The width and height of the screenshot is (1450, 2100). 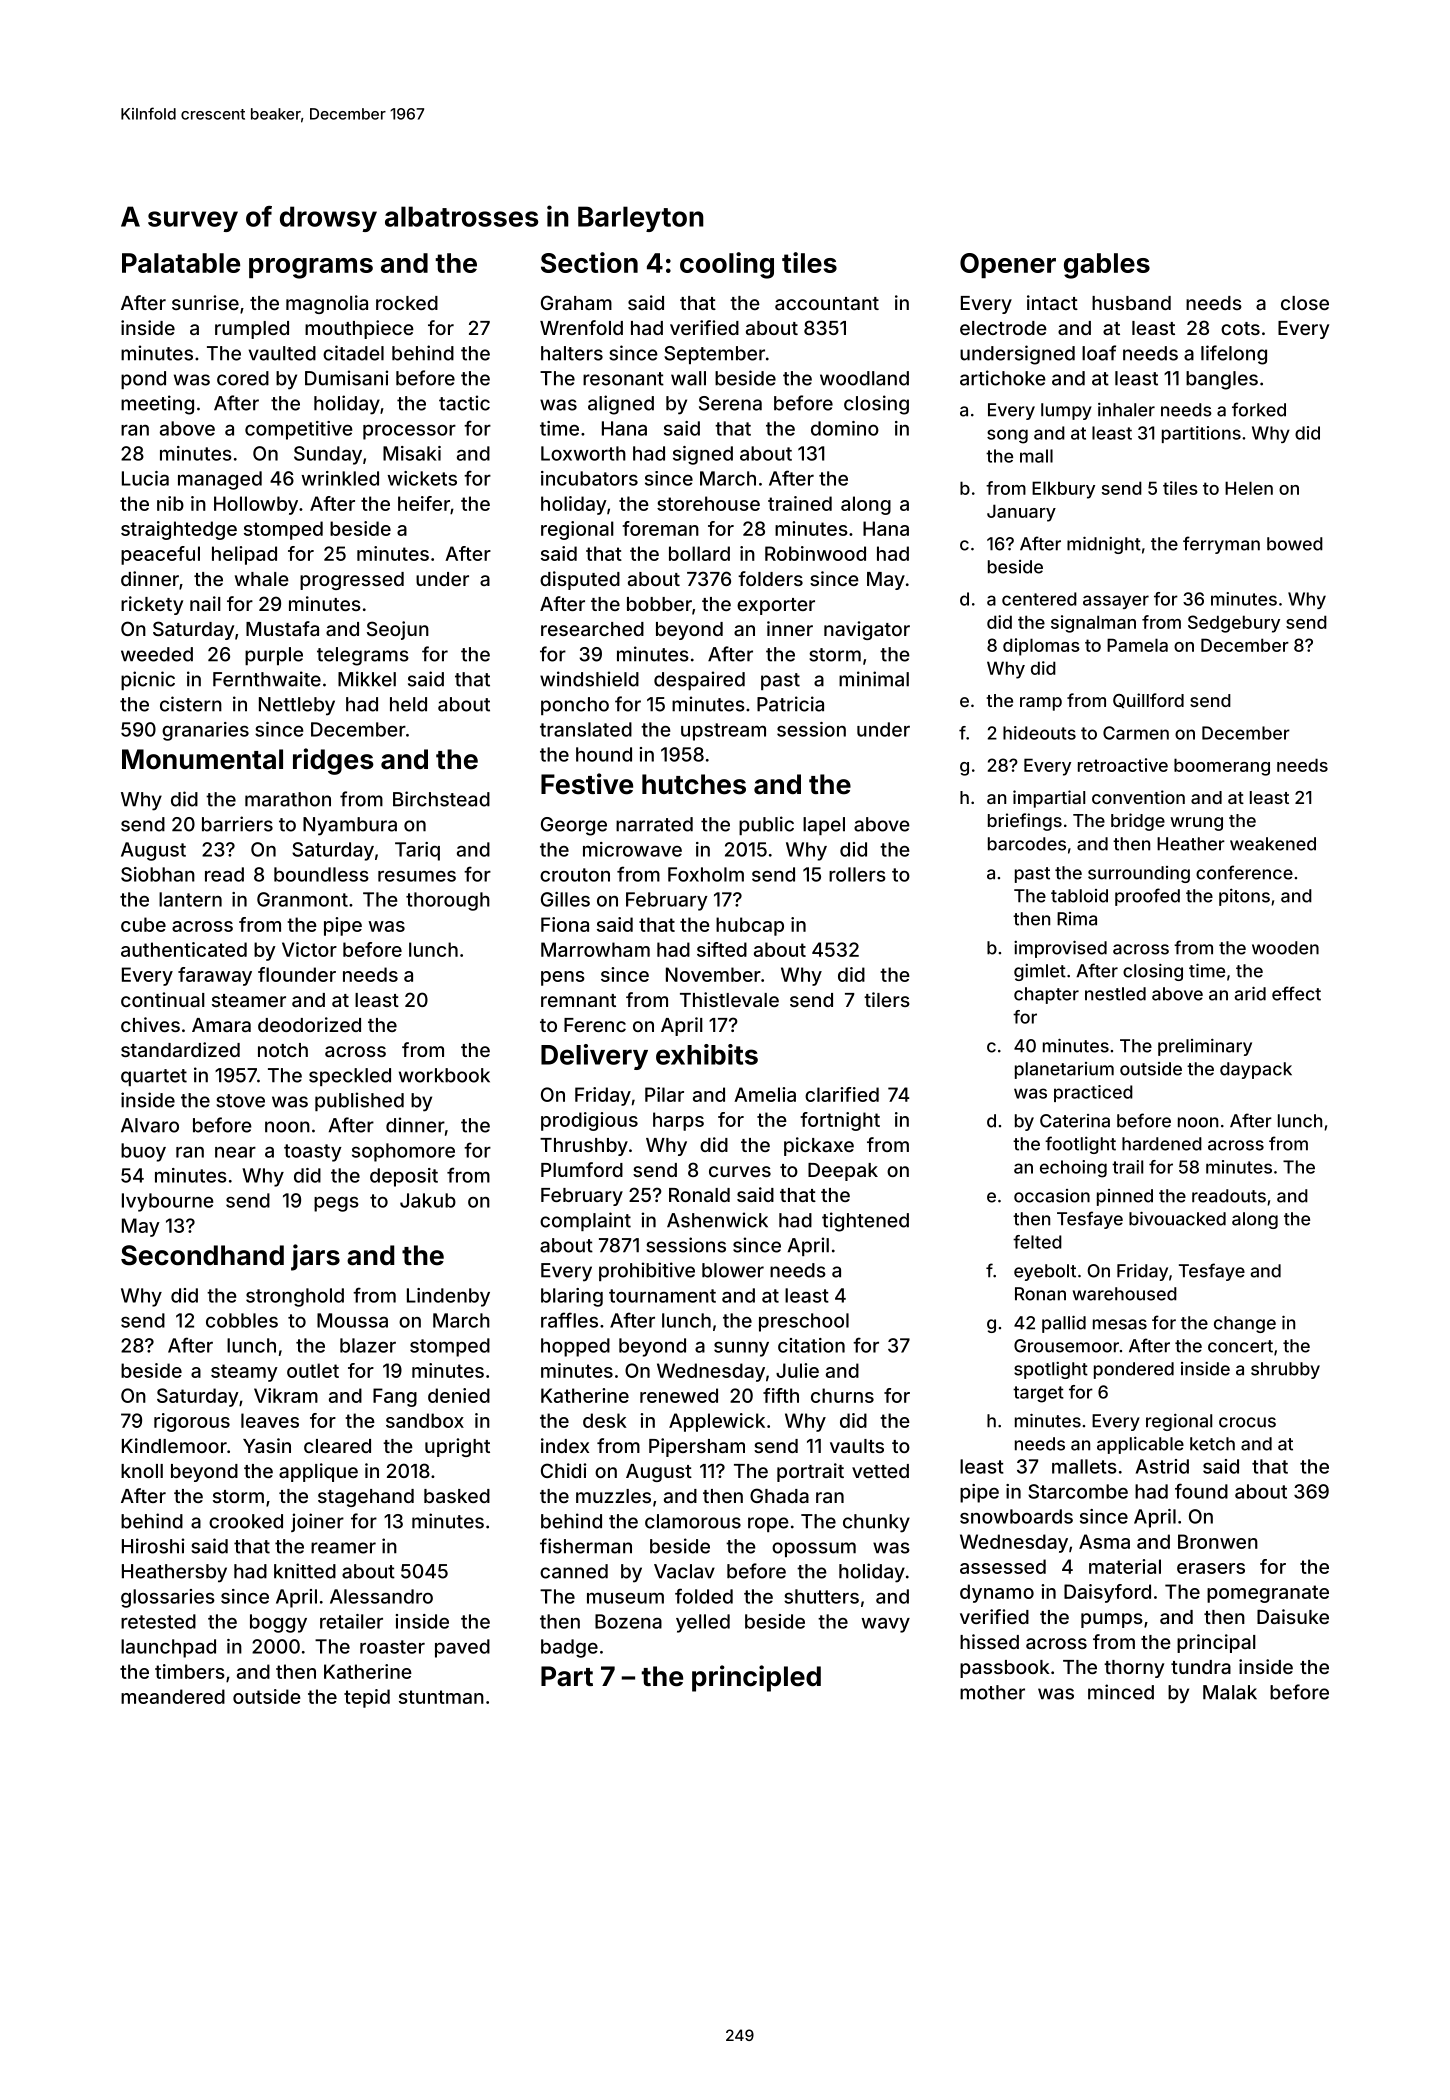 What do you see at coordinates (647, 1271) in the screenshot?
I see `prohibitive` at bounding box center [647, 1271].
